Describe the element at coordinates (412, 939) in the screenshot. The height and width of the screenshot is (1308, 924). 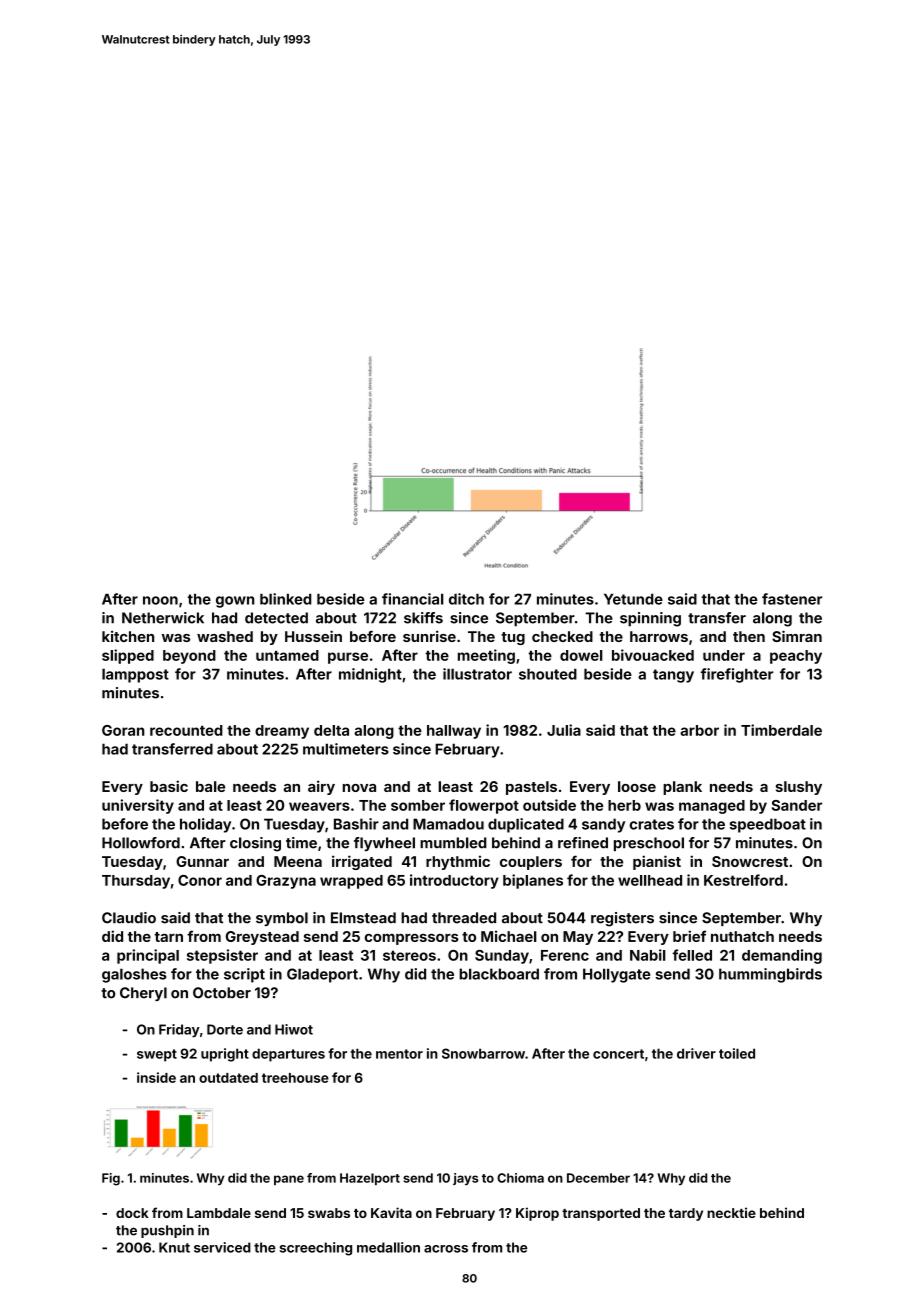
I see `compressors` at that location.
